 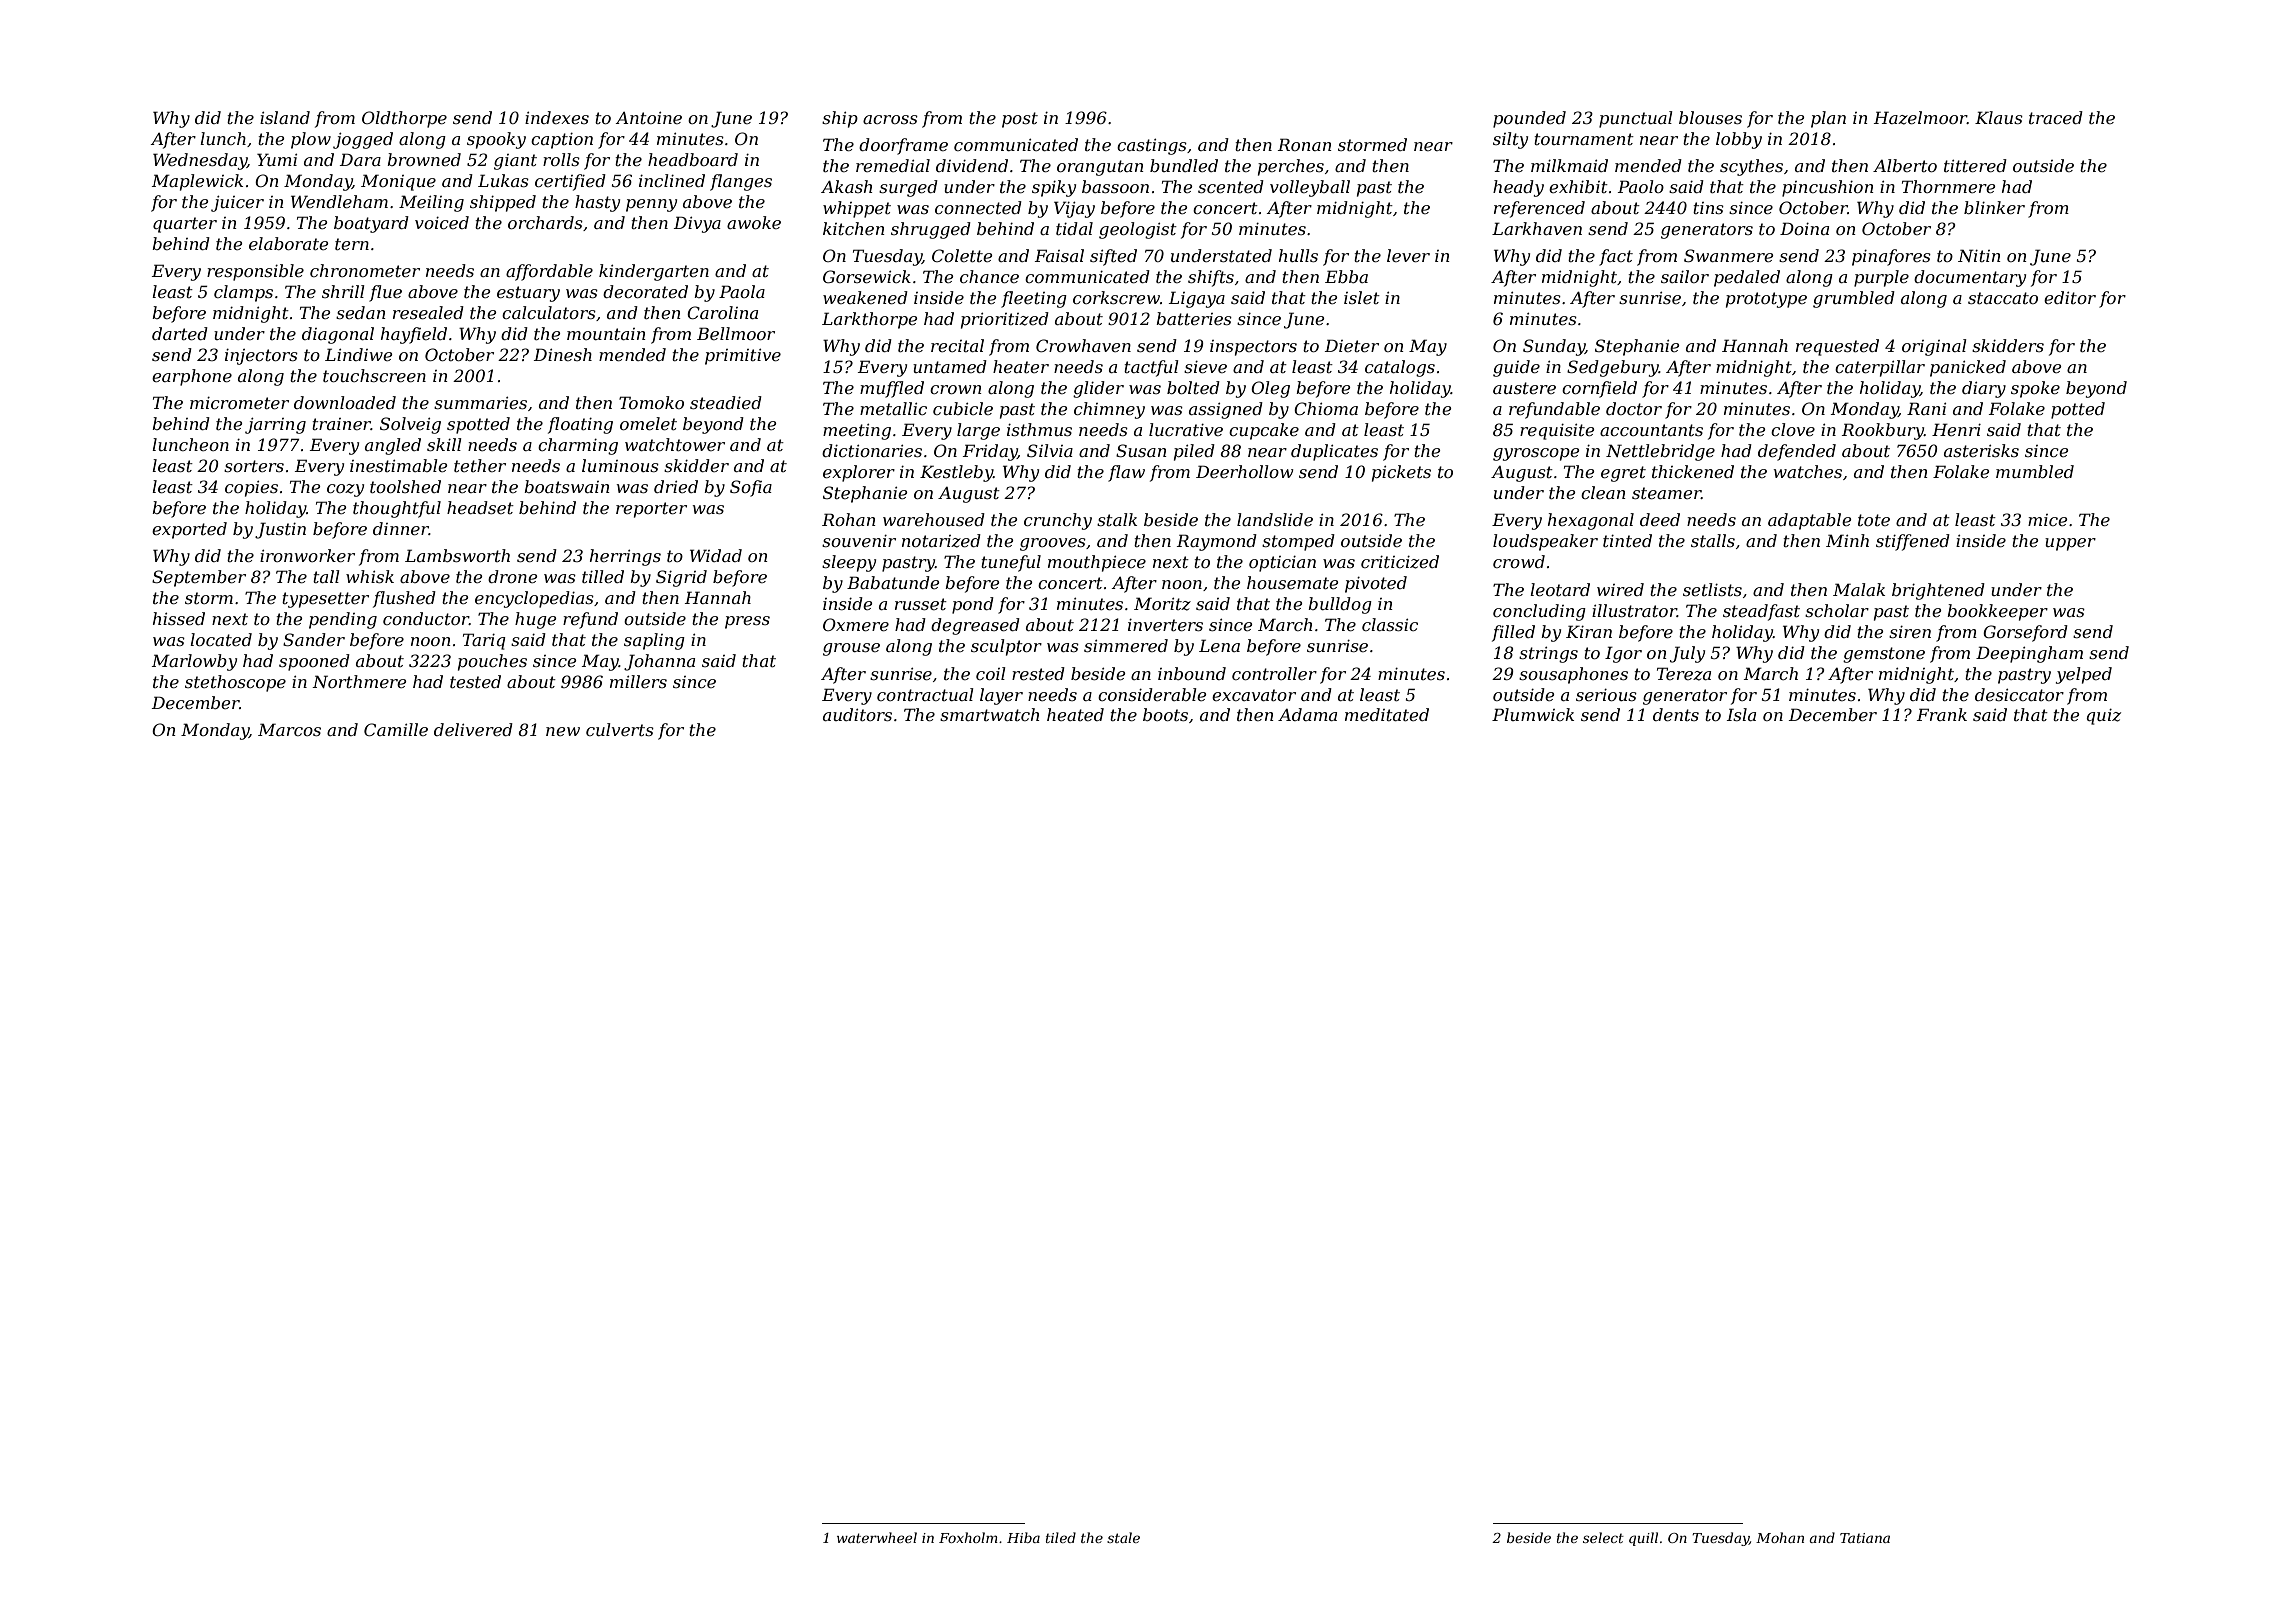 What do you see at coordinates (1710, 117) in the page?
I see `blouses` at bounding box center [1710, 117].
